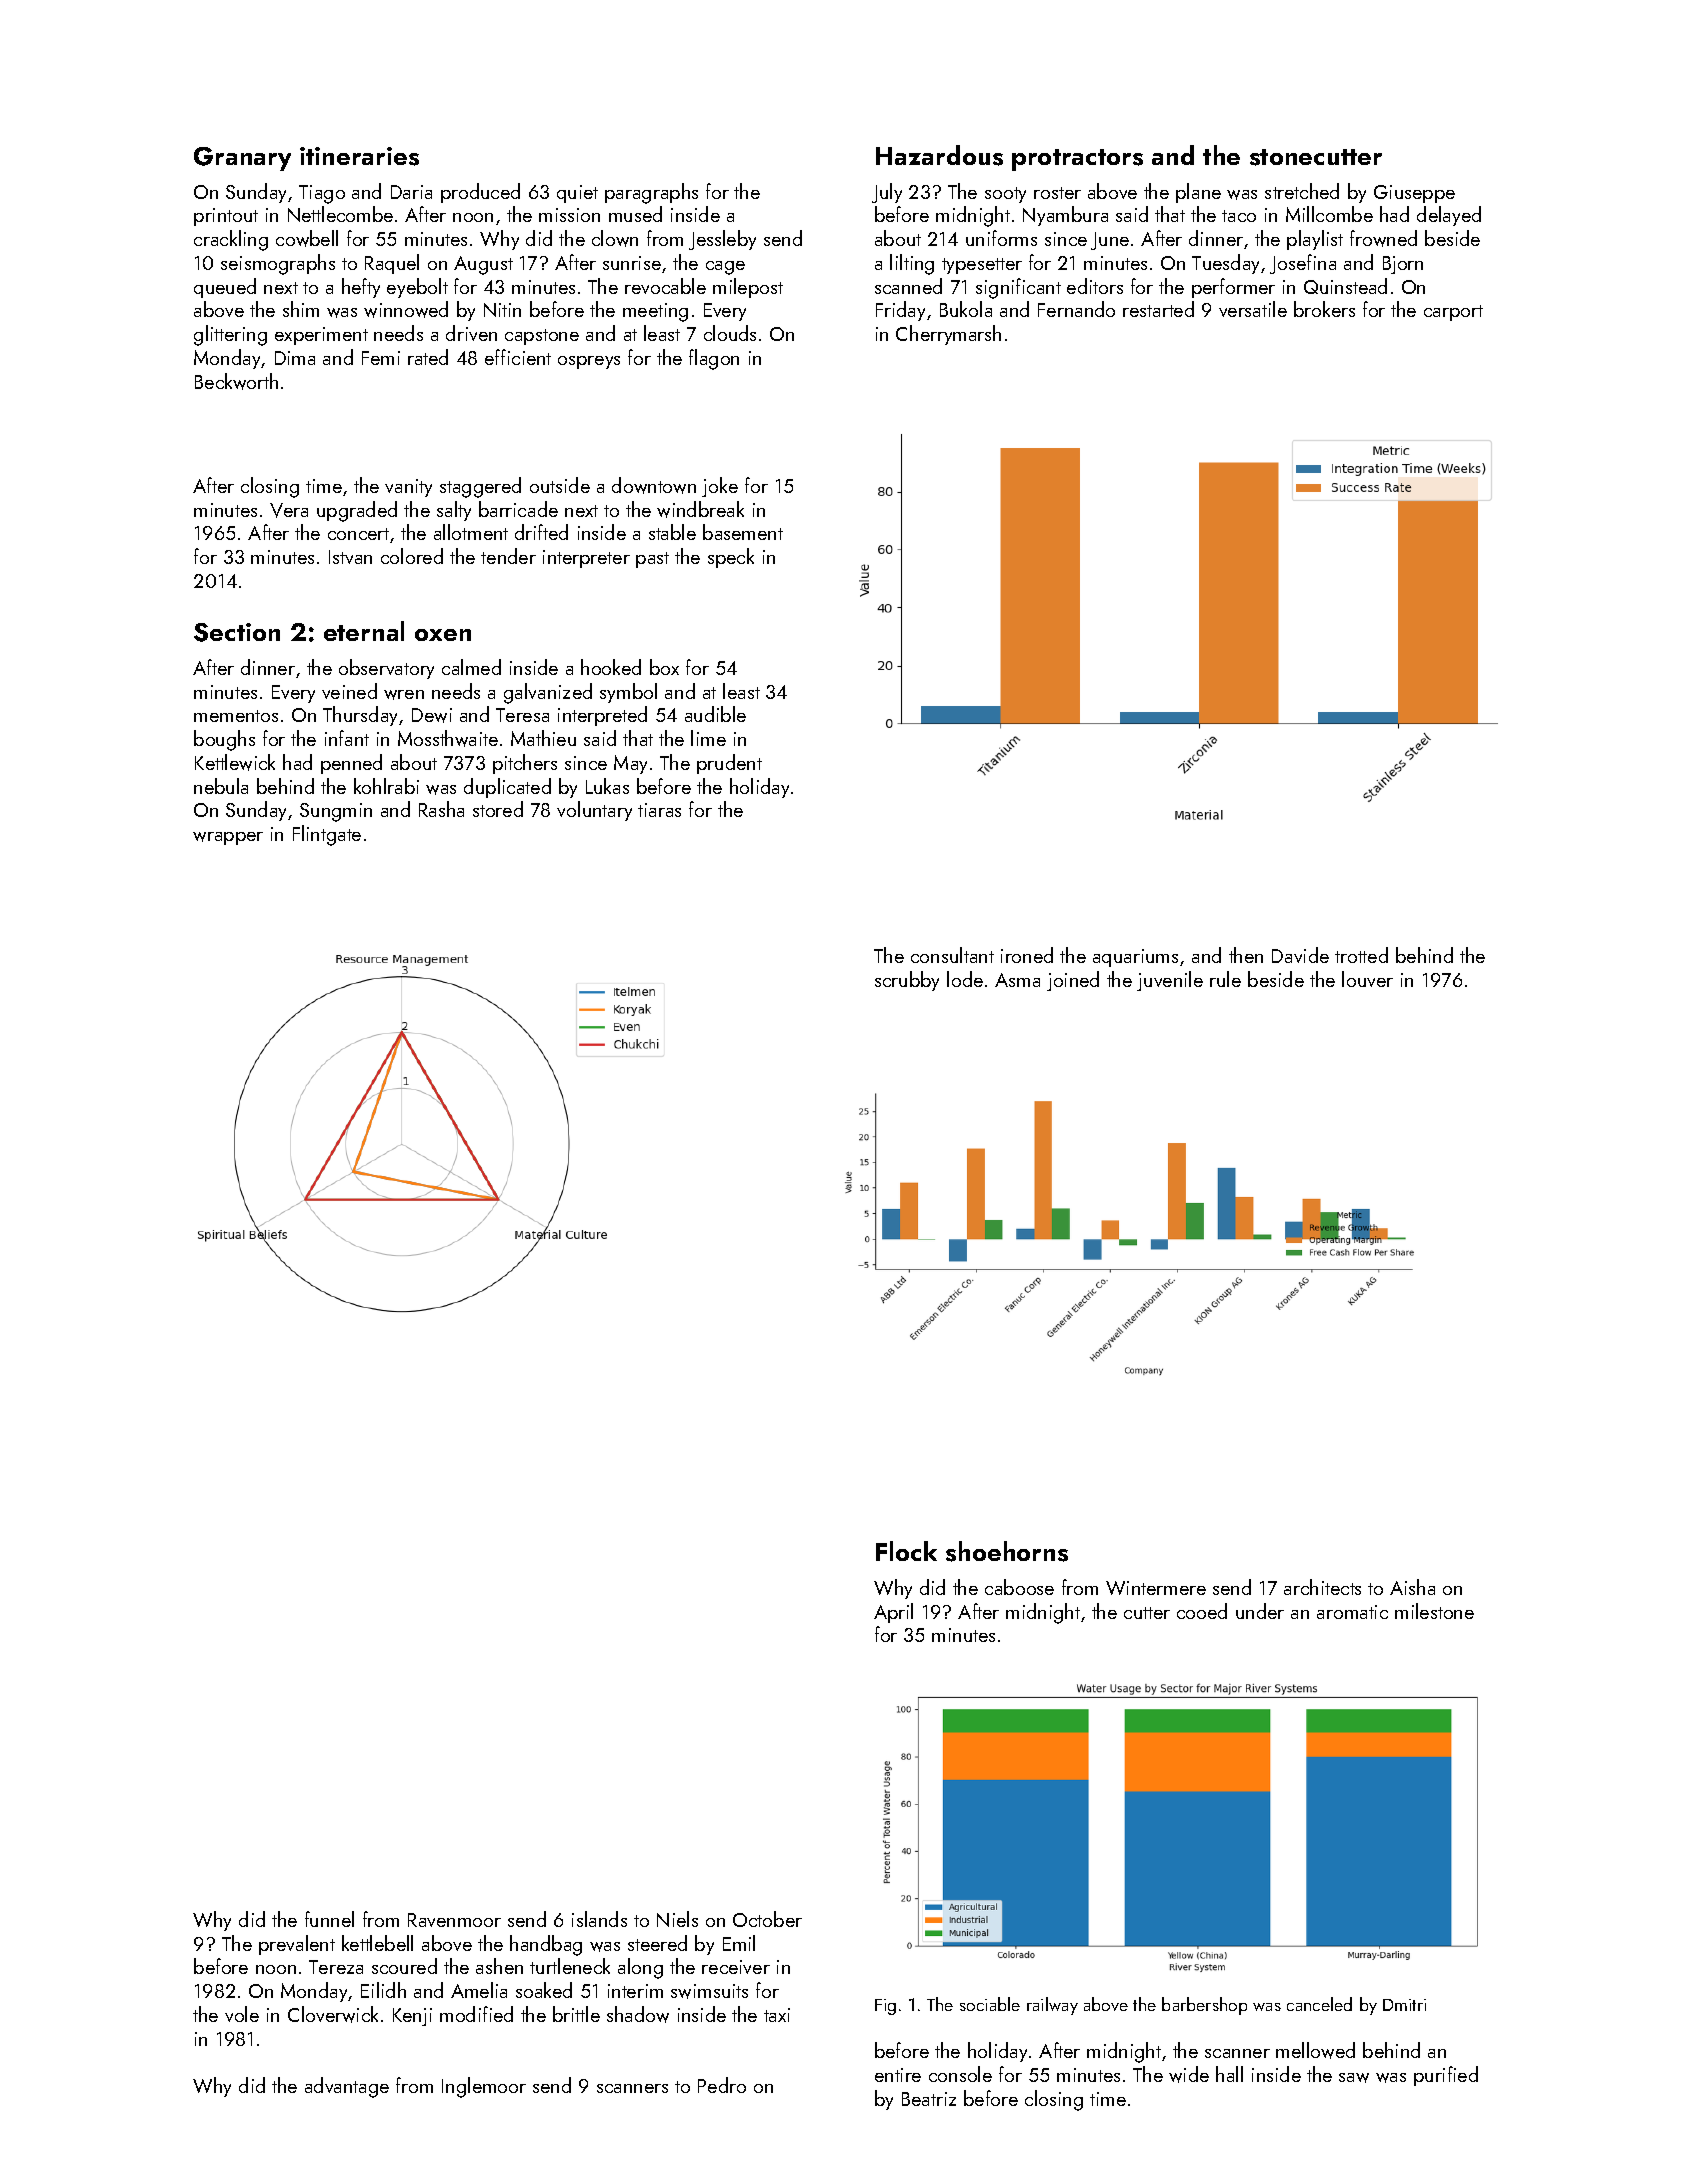 This image has width=1683, height=2178. Describe the element at coordinates (1239, 216) in the image. I see `taco` at that location.
